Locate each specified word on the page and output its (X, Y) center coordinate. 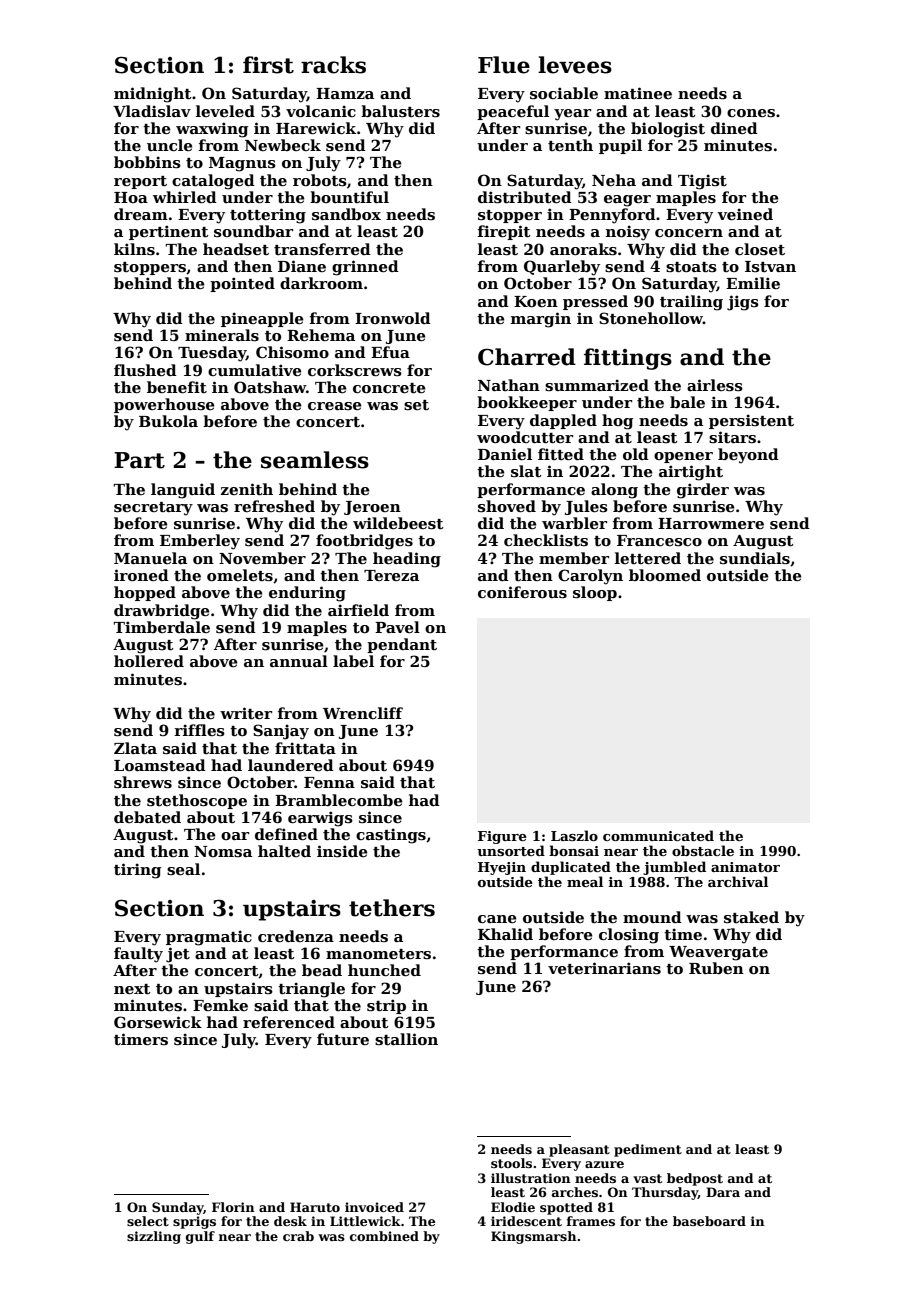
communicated (658, 835)
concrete (389, 388)
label (353, 661)
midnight (153, 95)
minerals (222, 335)
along (614, 491)
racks (333, 65)
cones (751, 113)
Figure (502, 837)
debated (147, 817)
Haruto (315, 1207)
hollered (149, 661)
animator (745, 867)
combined (384, 1236)
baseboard (709, 1221)
